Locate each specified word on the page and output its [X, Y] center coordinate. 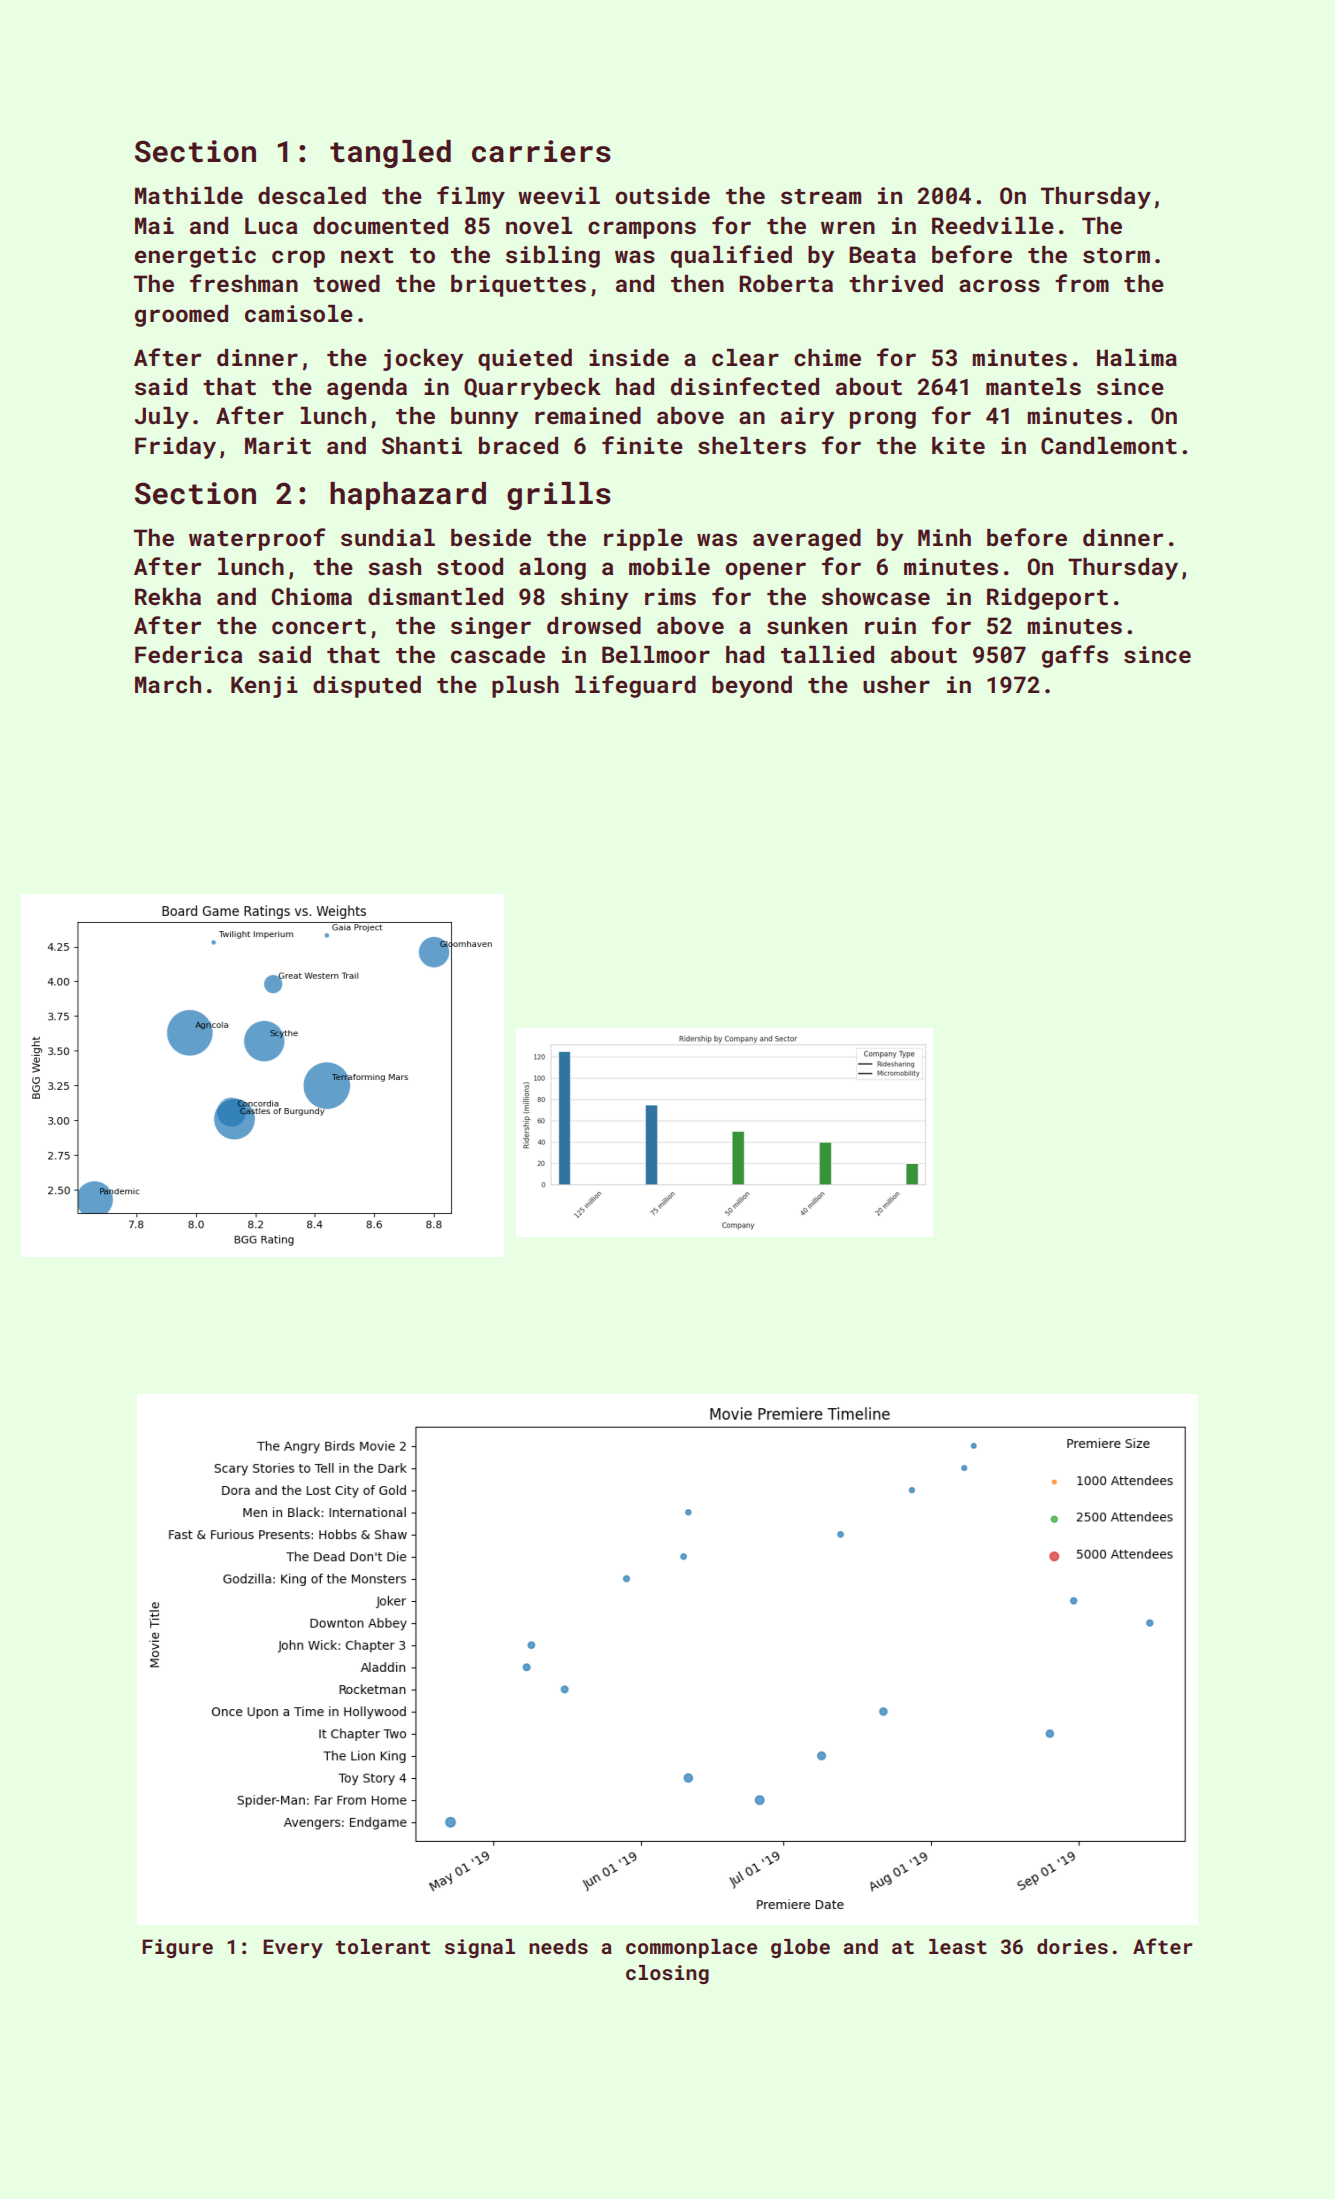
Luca [271, 225]
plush [525, 687]
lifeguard [635, 686]
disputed [367, 687]
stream [821, 196]
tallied [827, 654]
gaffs [1075, 656]
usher [896, 684]
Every [293, 1949]
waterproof [257, 539]
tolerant [383, 1946]
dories [1072, 1946]
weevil [559, 195]
